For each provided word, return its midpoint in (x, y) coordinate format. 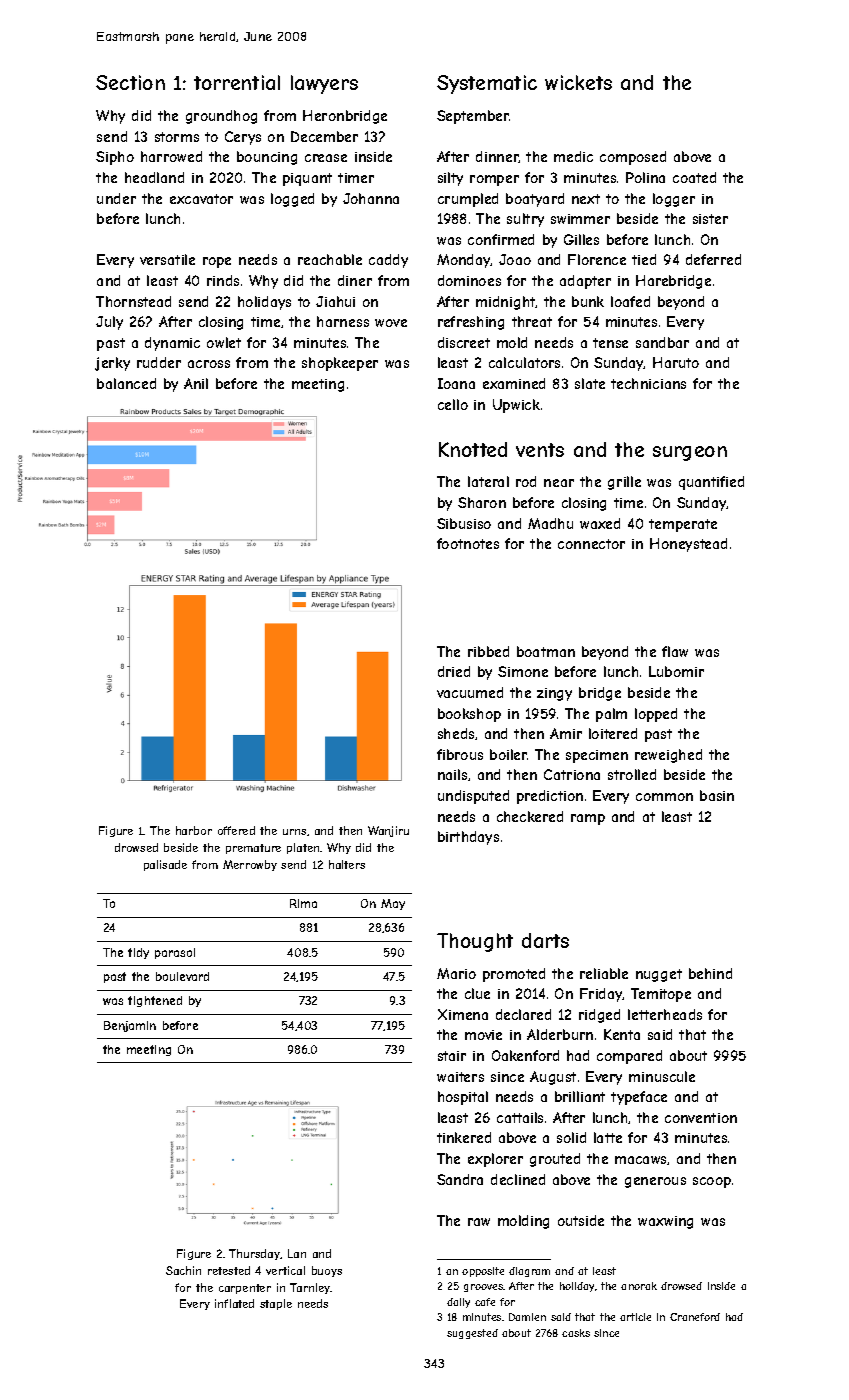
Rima (303, 903)
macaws (641, 1160)
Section (130, 82)
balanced (126, 383)
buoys (327, 1271)
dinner (497, 157)
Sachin (183, 1270)
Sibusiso (464, 523)
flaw (675, 651)
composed (633, 158)
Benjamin (130, 1026)
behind (710, 973)
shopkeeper (340, 364)
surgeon (690, 453)
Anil (196, 383)
